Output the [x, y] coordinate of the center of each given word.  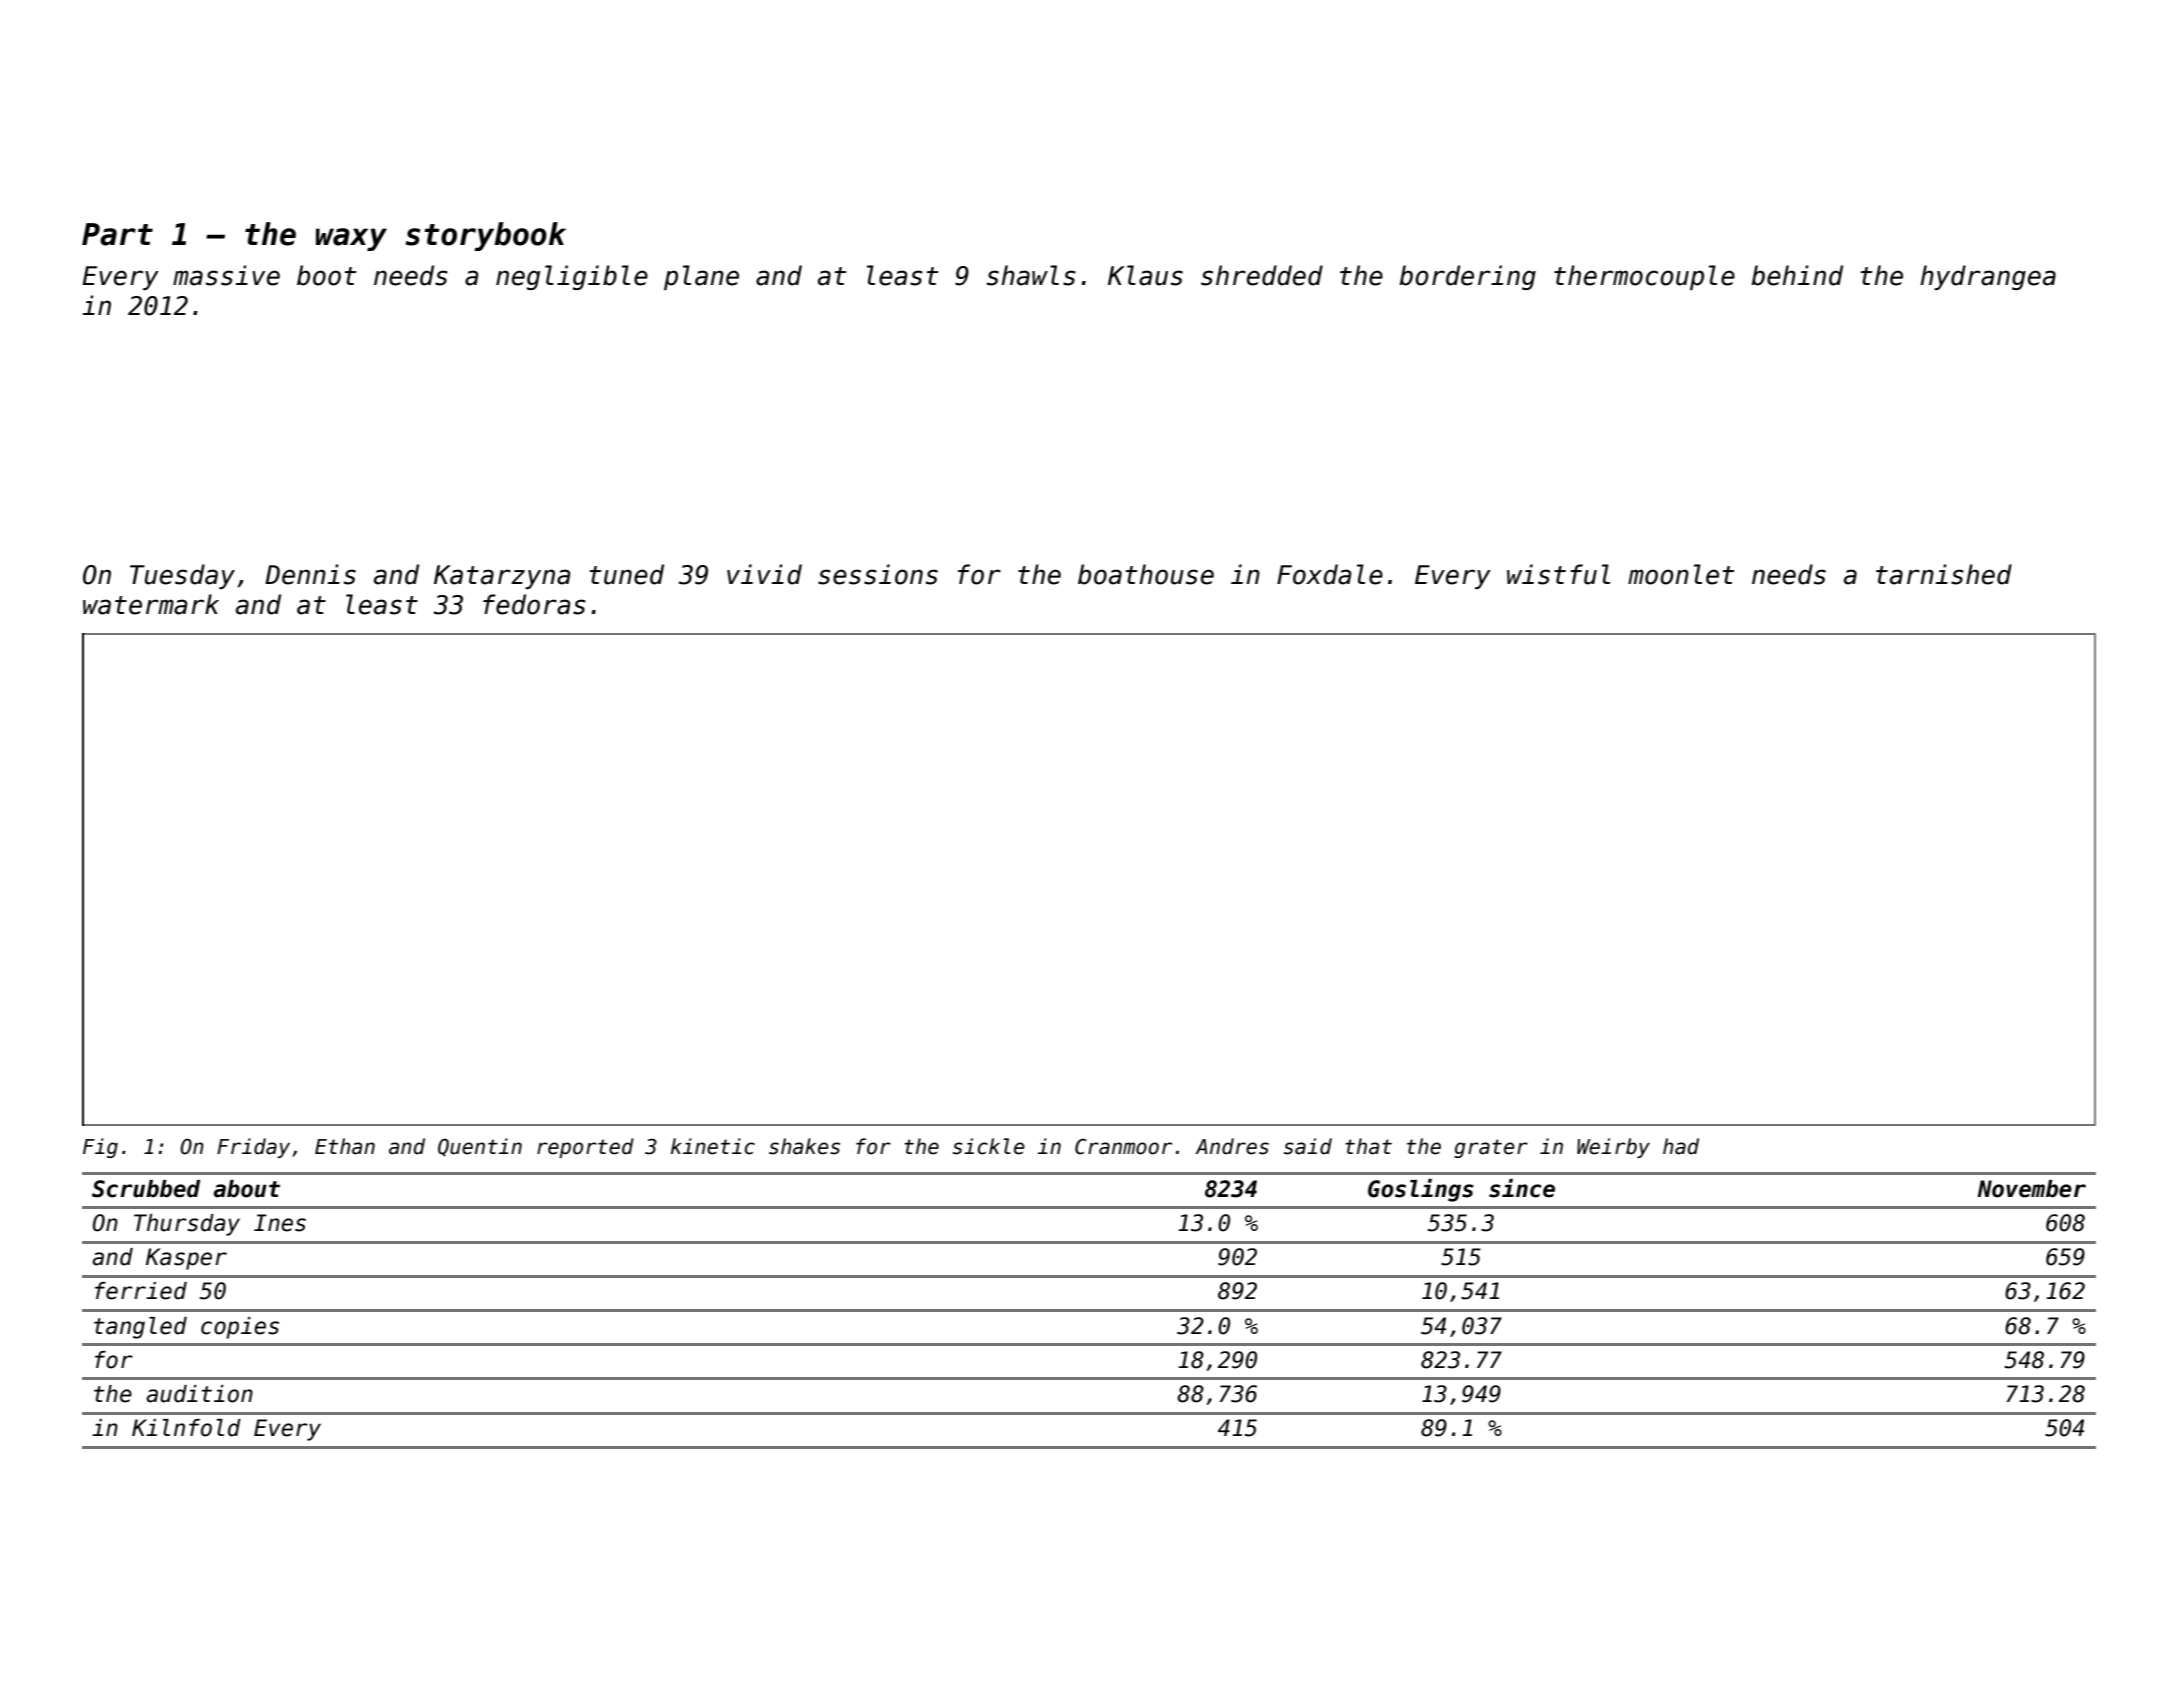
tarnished [1944, 574]
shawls [1031, 275]
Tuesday [182, 576]
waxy [351, 239]
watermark [151, 604]
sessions [878, 574]
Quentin [480, 1147]
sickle [989, 1146]
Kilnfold [186, 1428]
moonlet [1681, 574]
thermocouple [1644, 277]
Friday [253, 1148]
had [1681, 1146]
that [1368, 1146]
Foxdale [1330, 574]
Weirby [1613, 1148]
